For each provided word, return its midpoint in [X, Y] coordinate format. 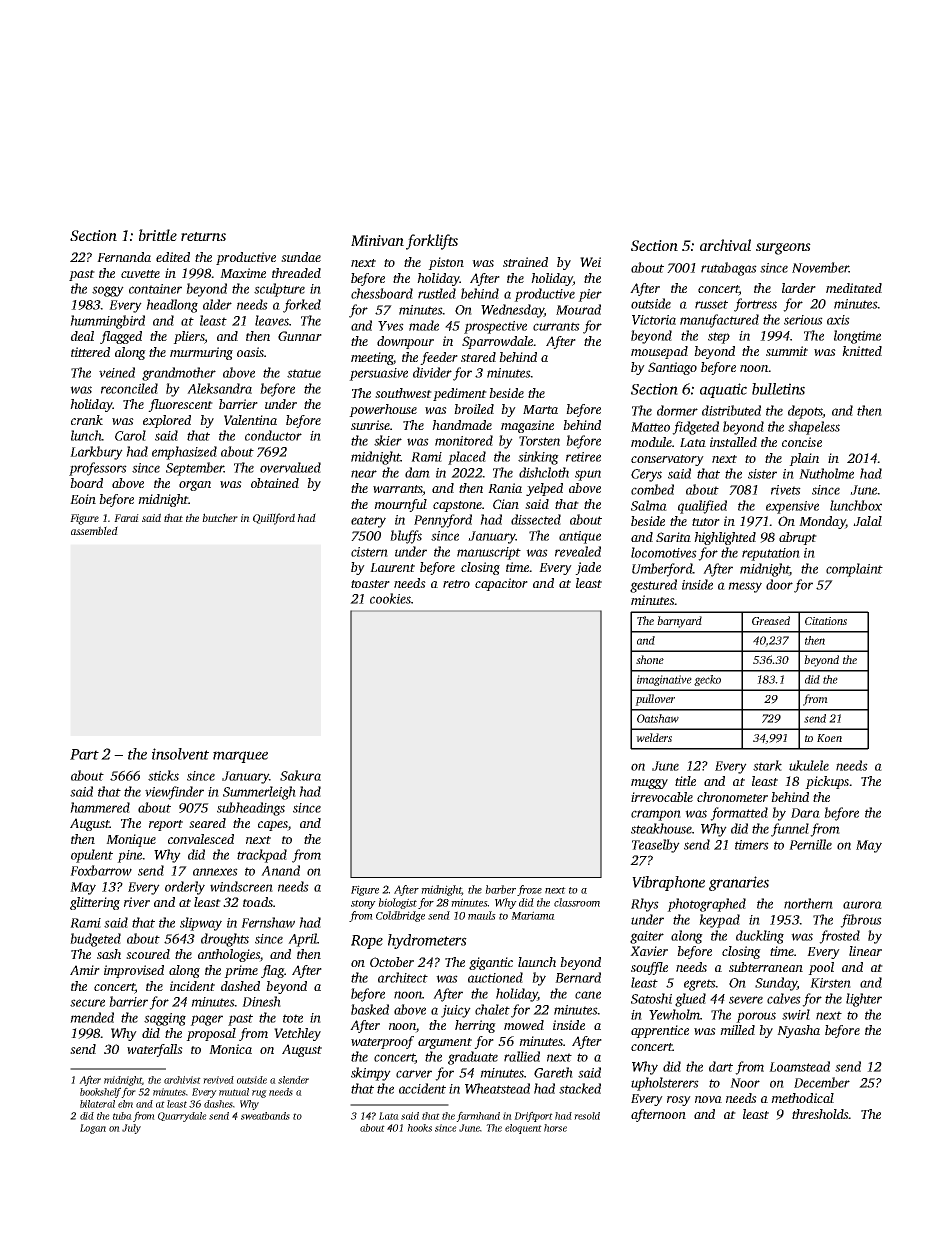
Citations [826, 621]
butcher [220, 517]
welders [654, 737]
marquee [240, 757]
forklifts [432, 242]
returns [203, 236]
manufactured [719, 321]
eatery [368, 522]
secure [87, 1003]
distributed [731, 410]
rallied [522, 1056]
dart [721, 1066]
